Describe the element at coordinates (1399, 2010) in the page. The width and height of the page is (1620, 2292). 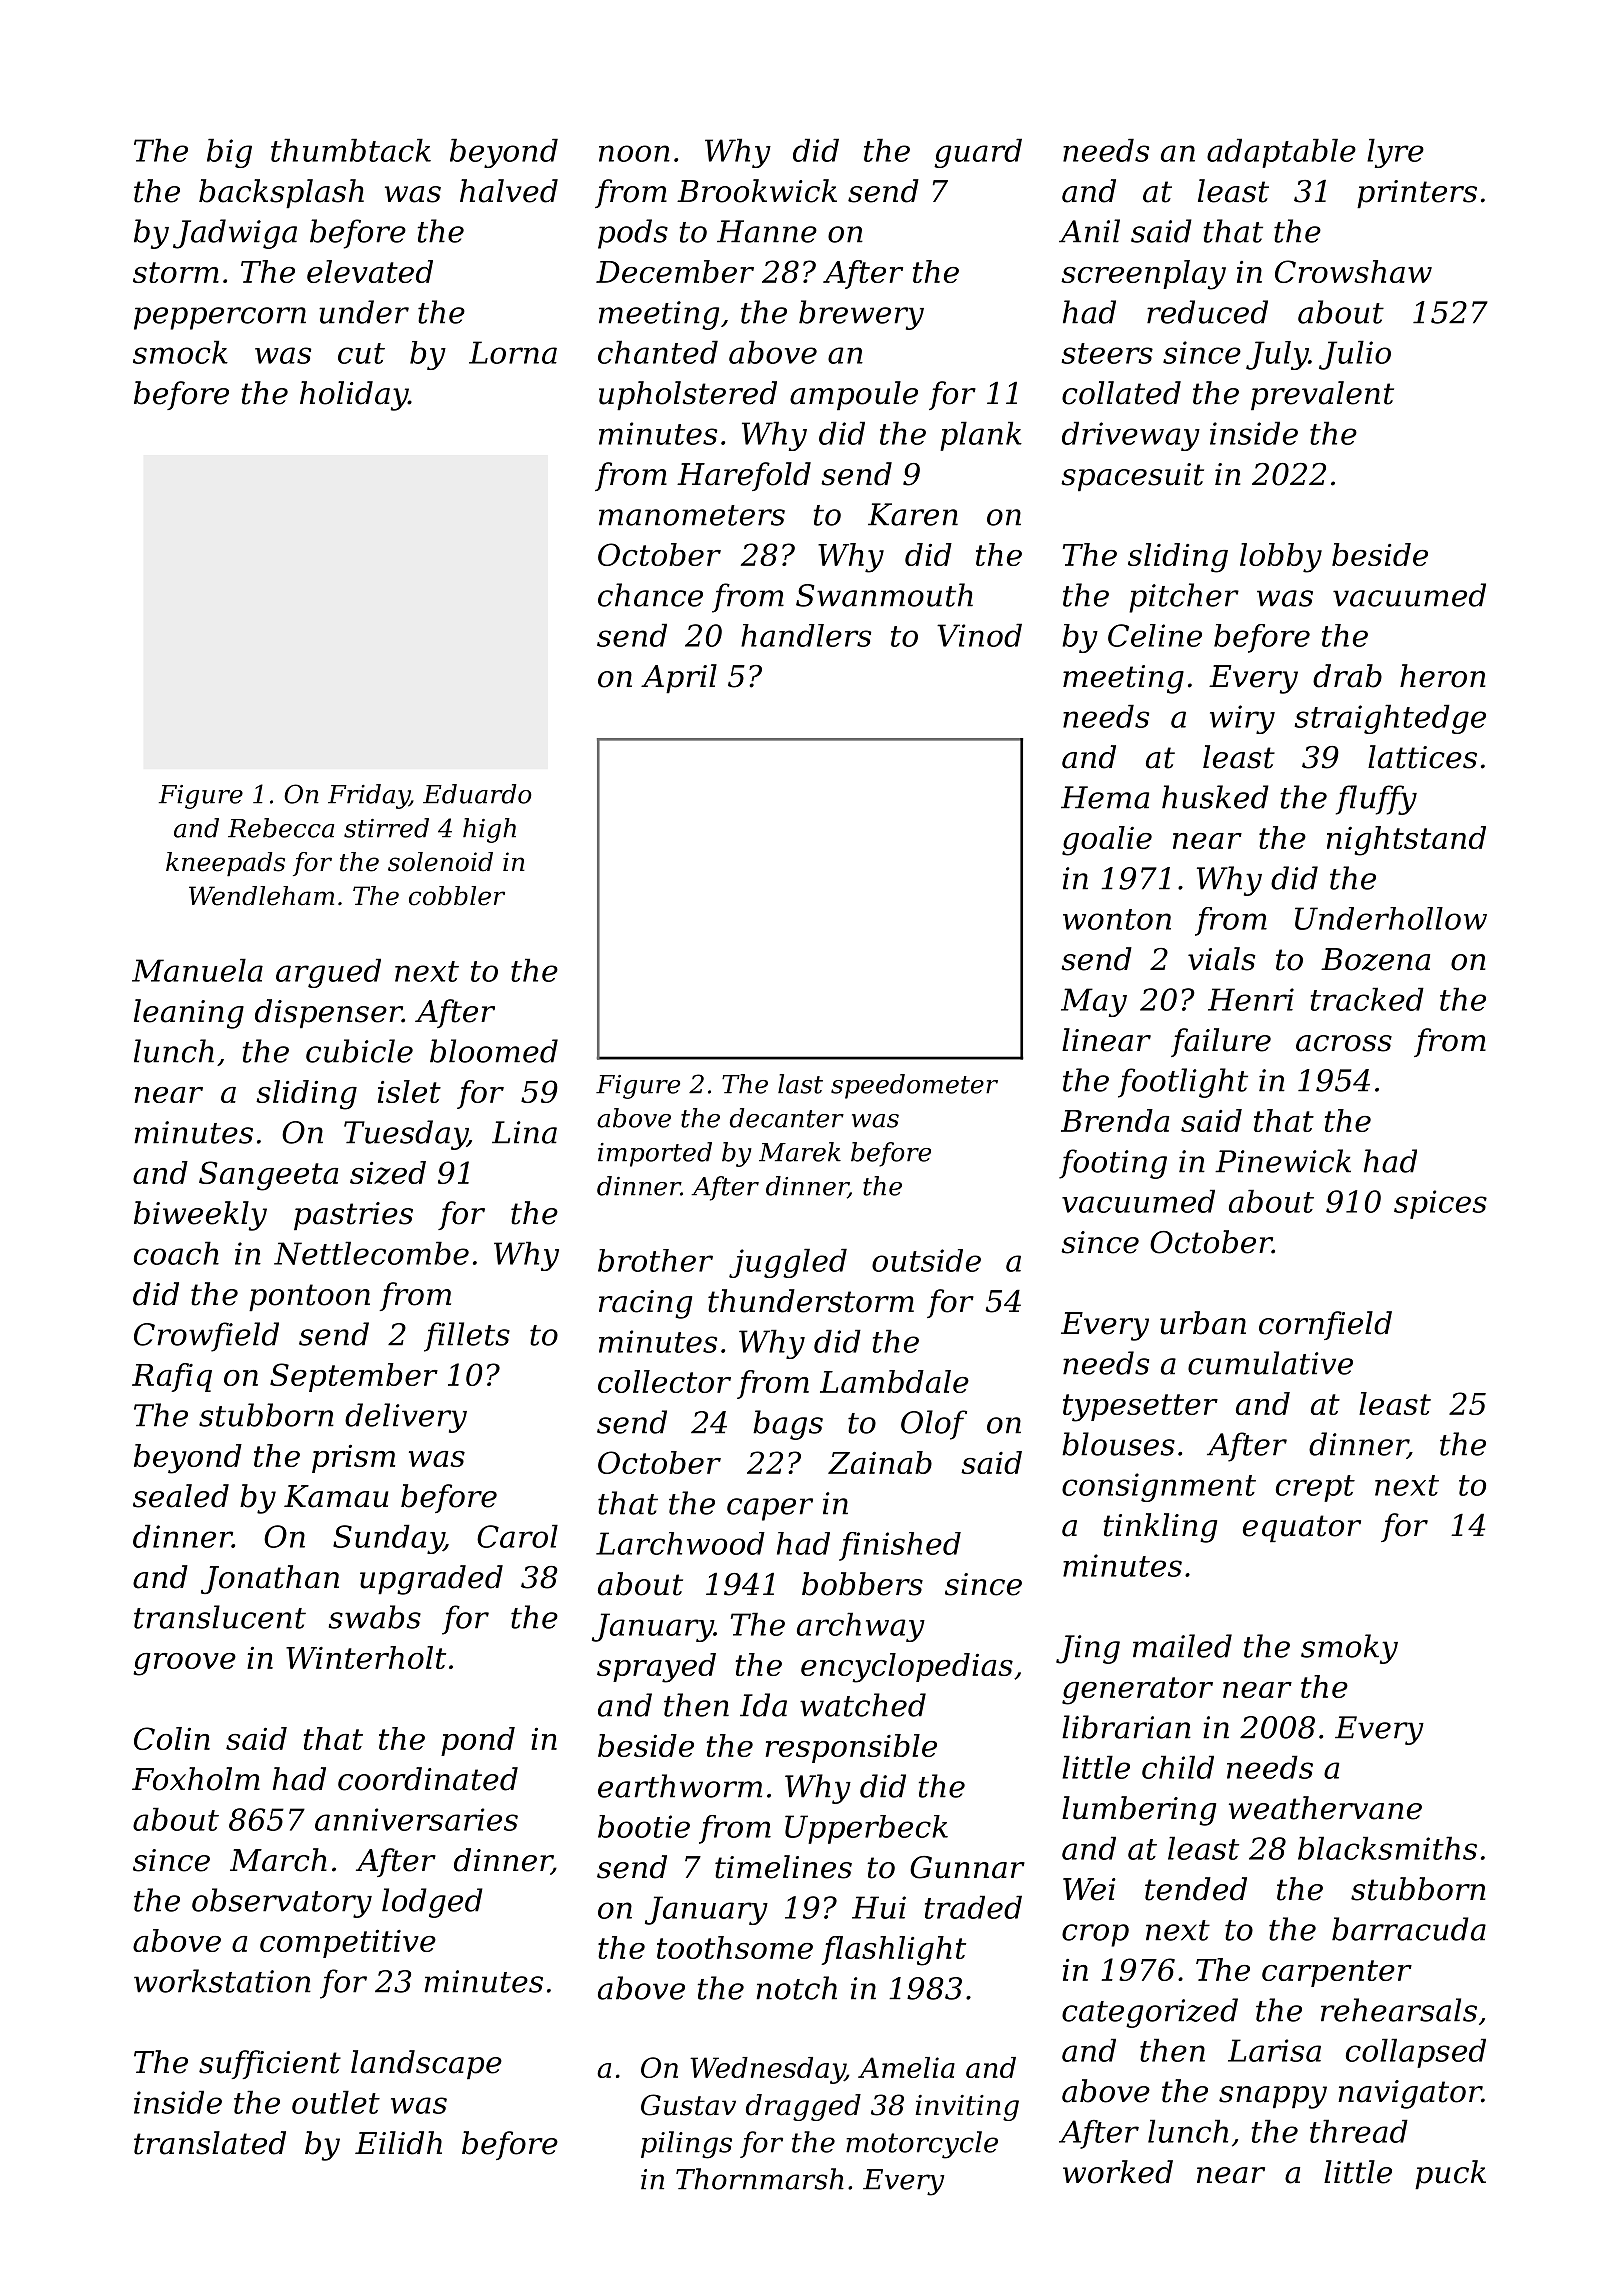
I see `rehearsals` at that location.
